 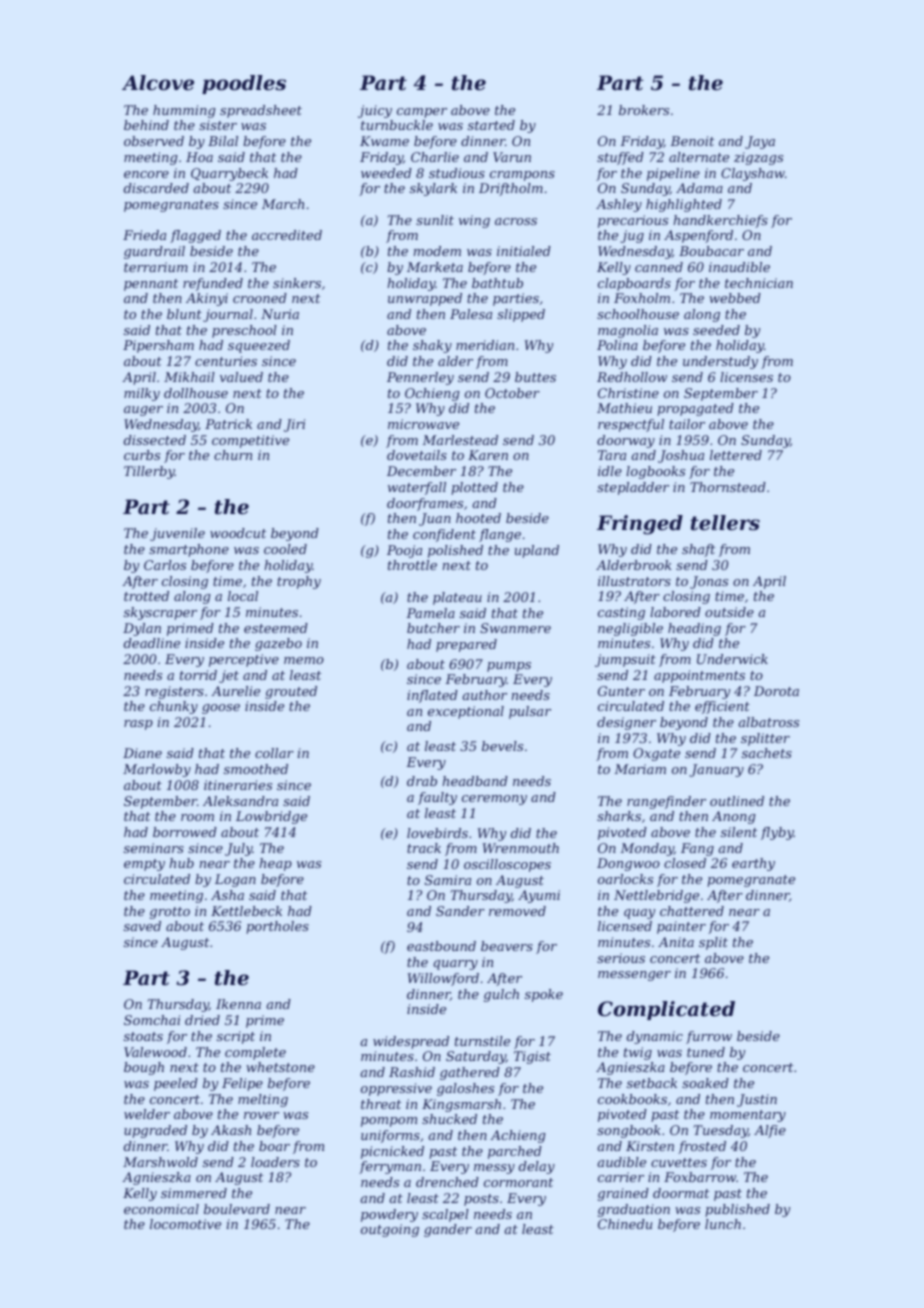 What do you see at coordinates (422, 113) in the screenshot?
I see `camper` at bounding box center [422, 113].
